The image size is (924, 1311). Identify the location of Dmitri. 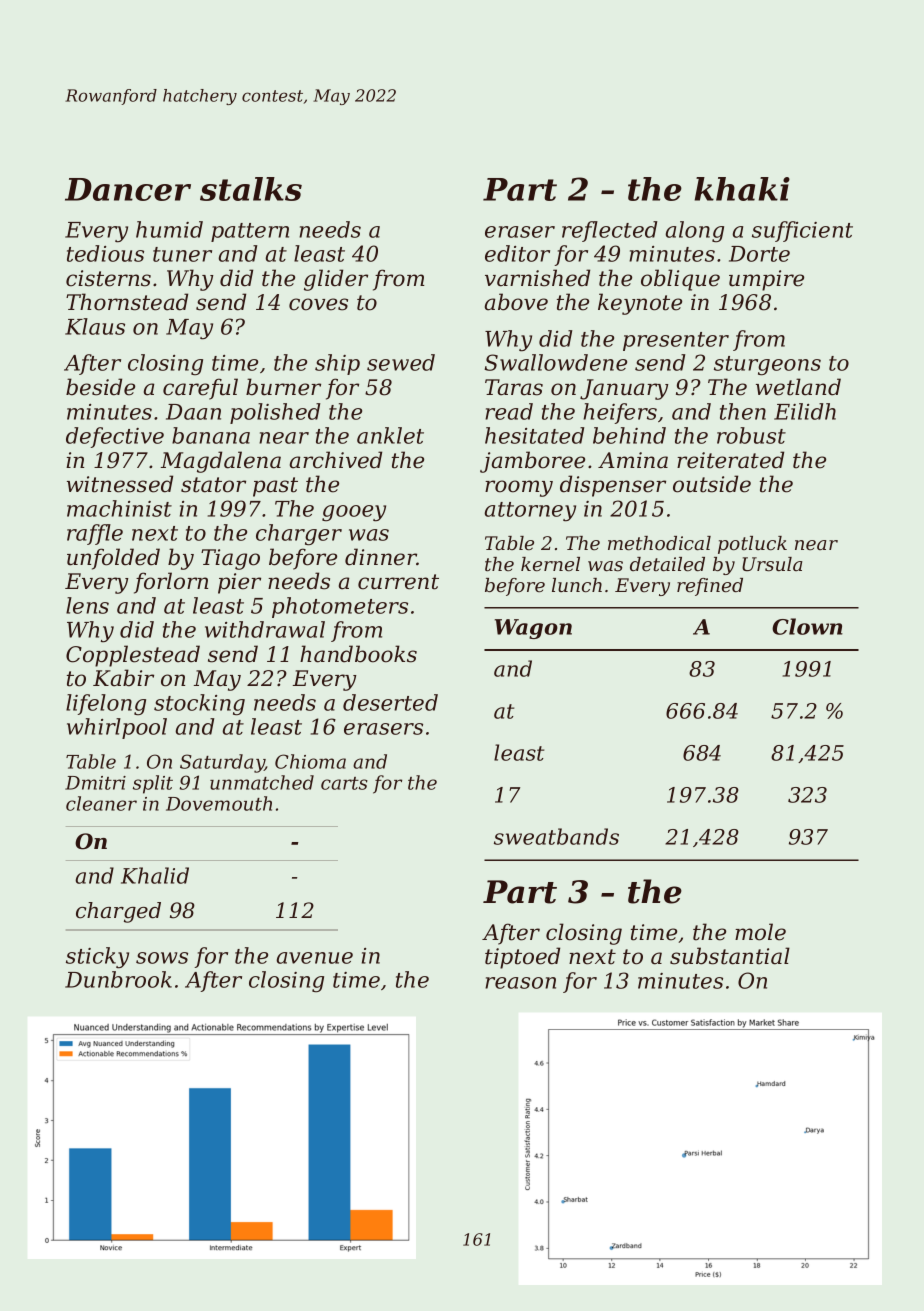
(95, 783).
